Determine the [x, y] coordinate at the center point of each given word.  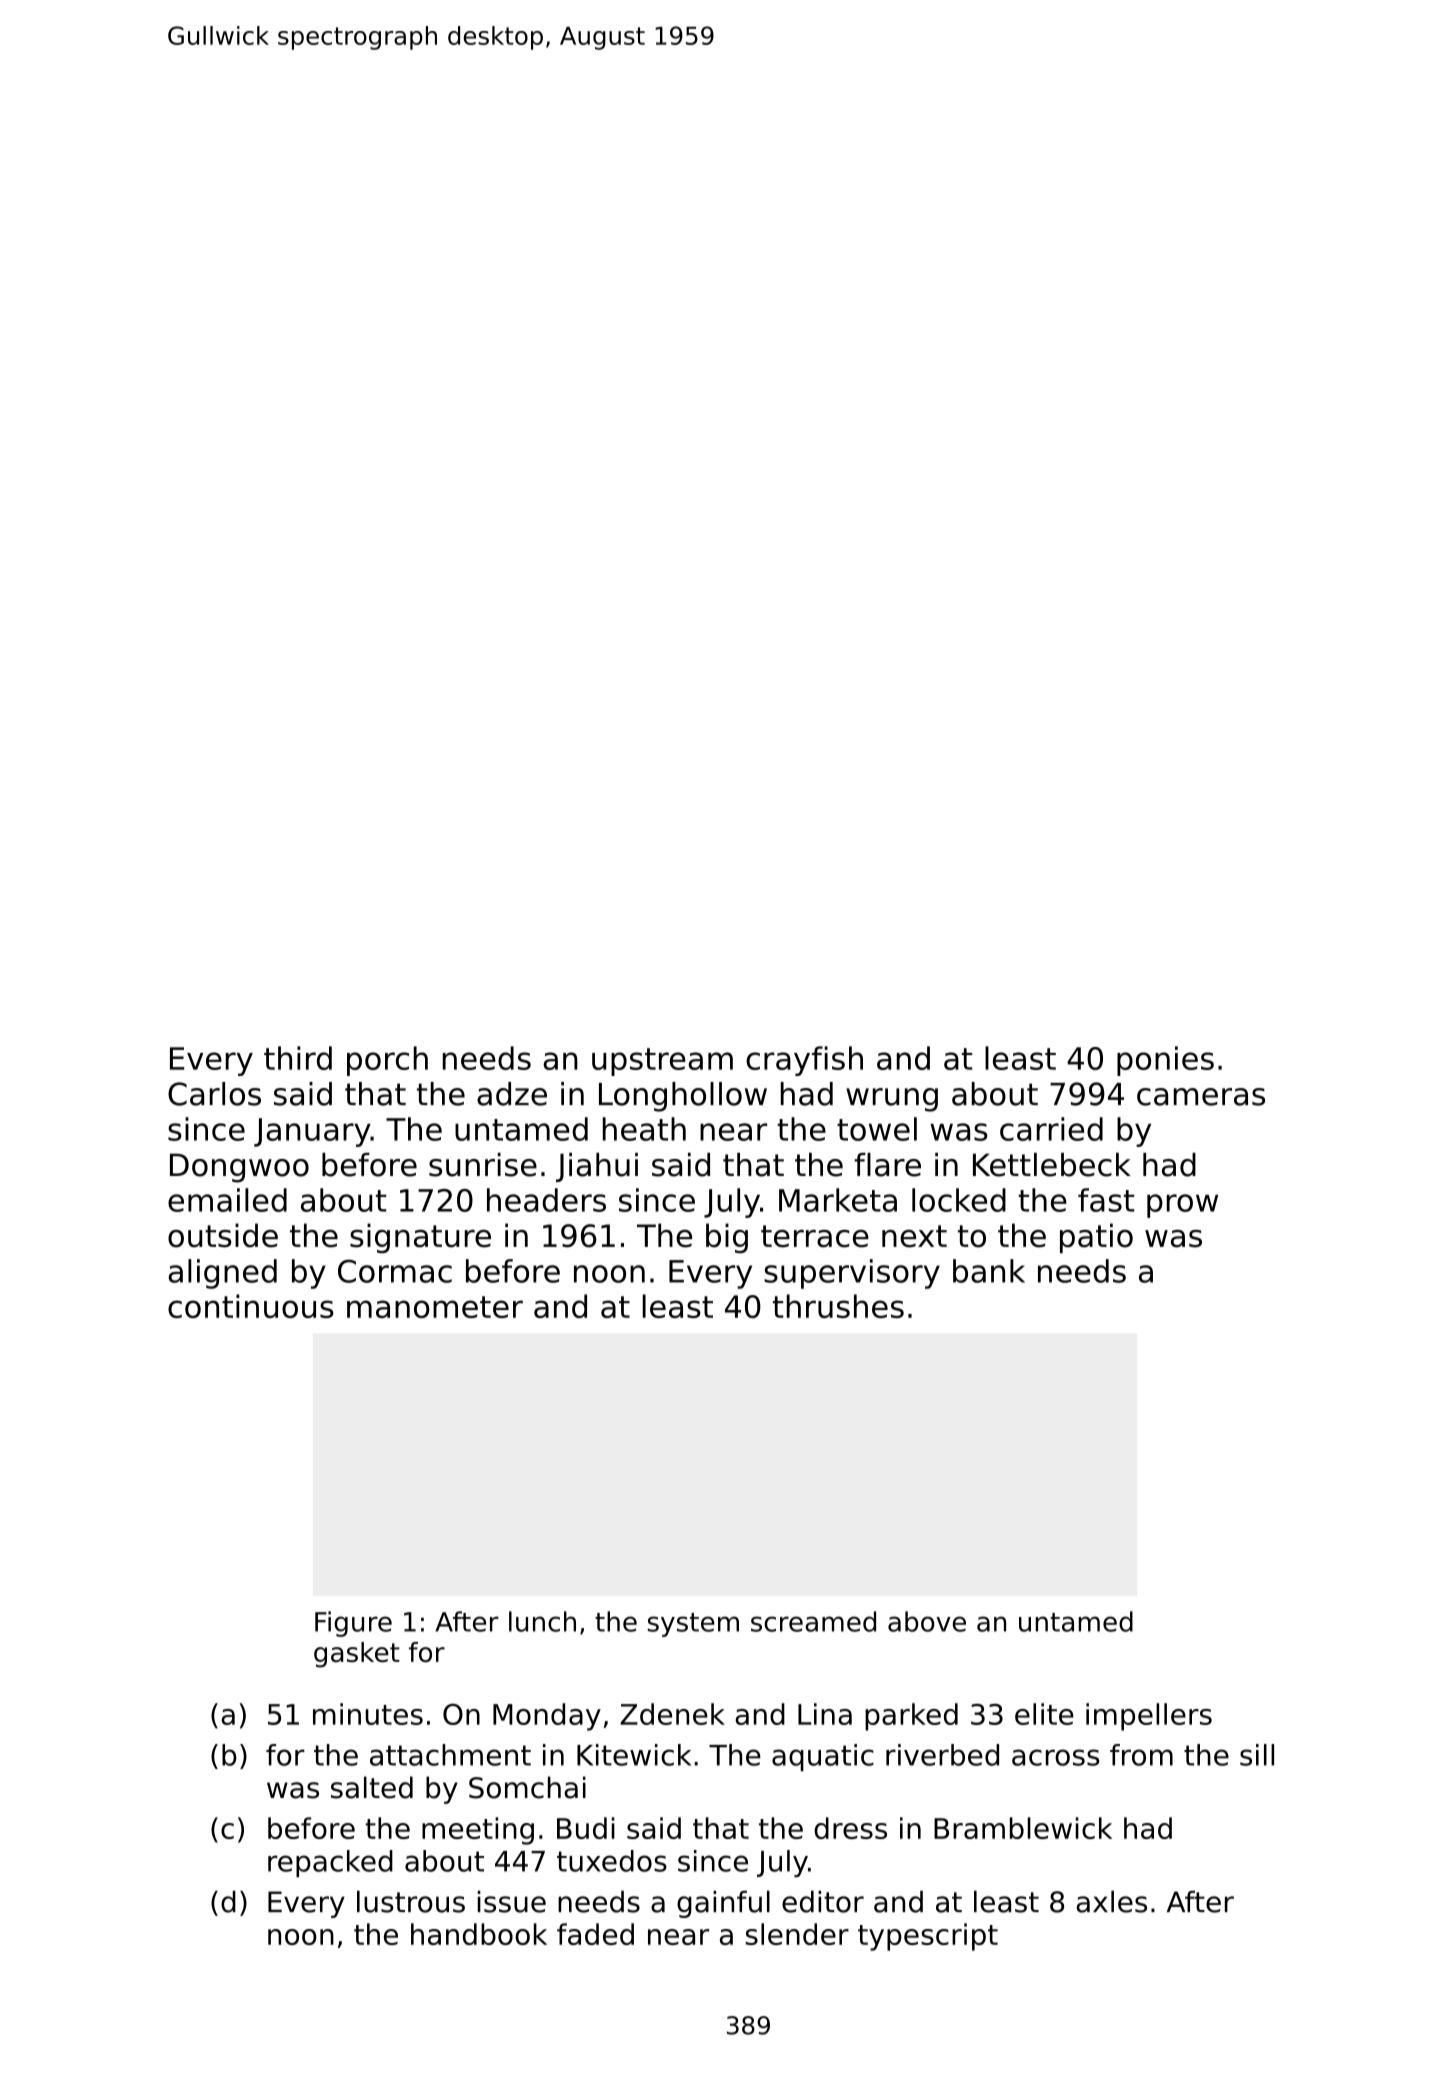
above [927, 1621]
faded [595, 1934]
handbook [479, 1934]
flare [887, 1165]
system [693, 1625]
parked [911, 1717]
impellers [1149, 1717]
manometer [435, 1307]
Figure [353, 1624]
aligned [222, 1274]
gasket [357, 1655]
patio [1096, 1238]
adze [512, 1094]
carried [1051, 1129]
